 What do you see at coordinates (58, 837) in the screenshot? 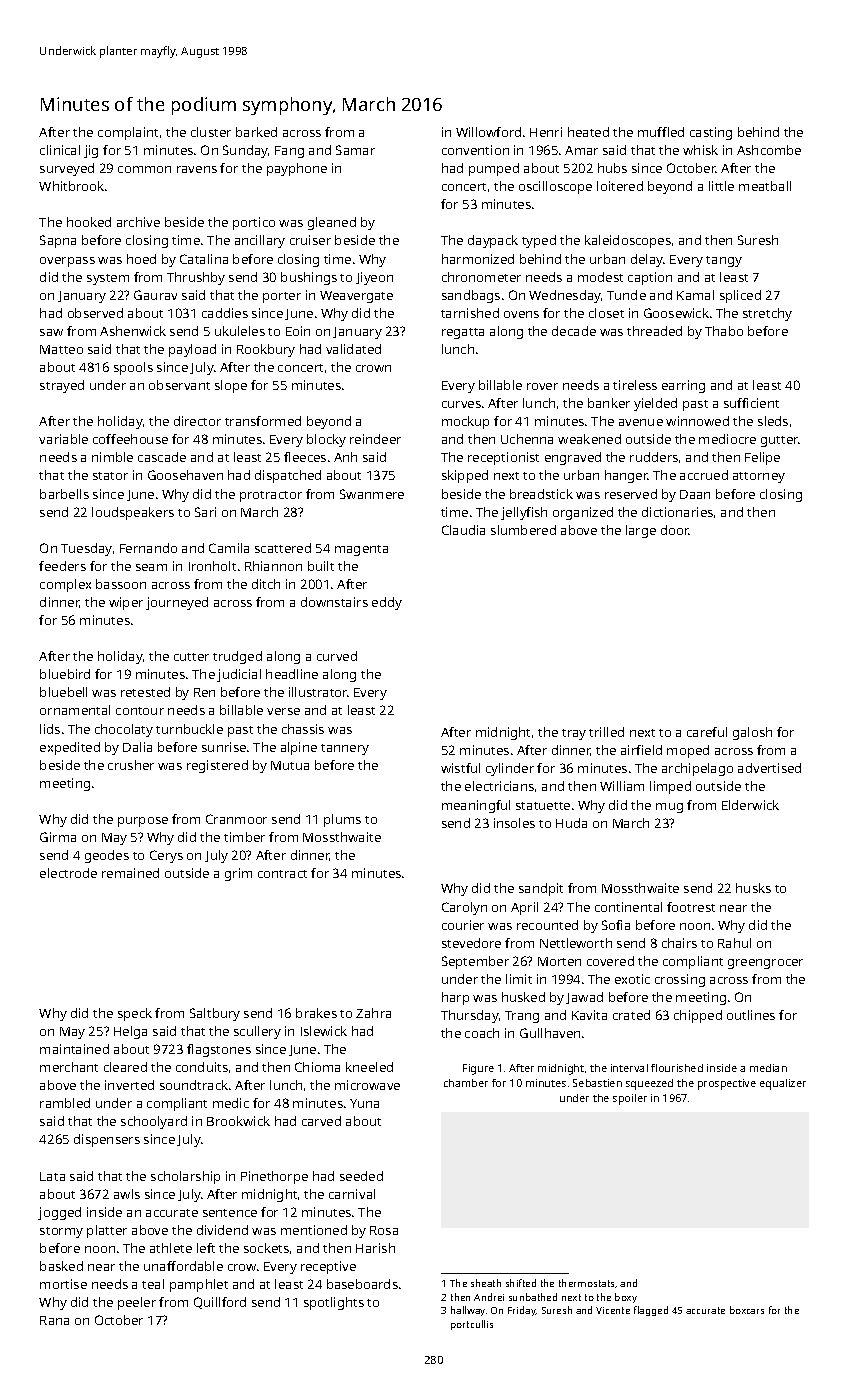
I see `Girma` at bounding box center [58, 837].
